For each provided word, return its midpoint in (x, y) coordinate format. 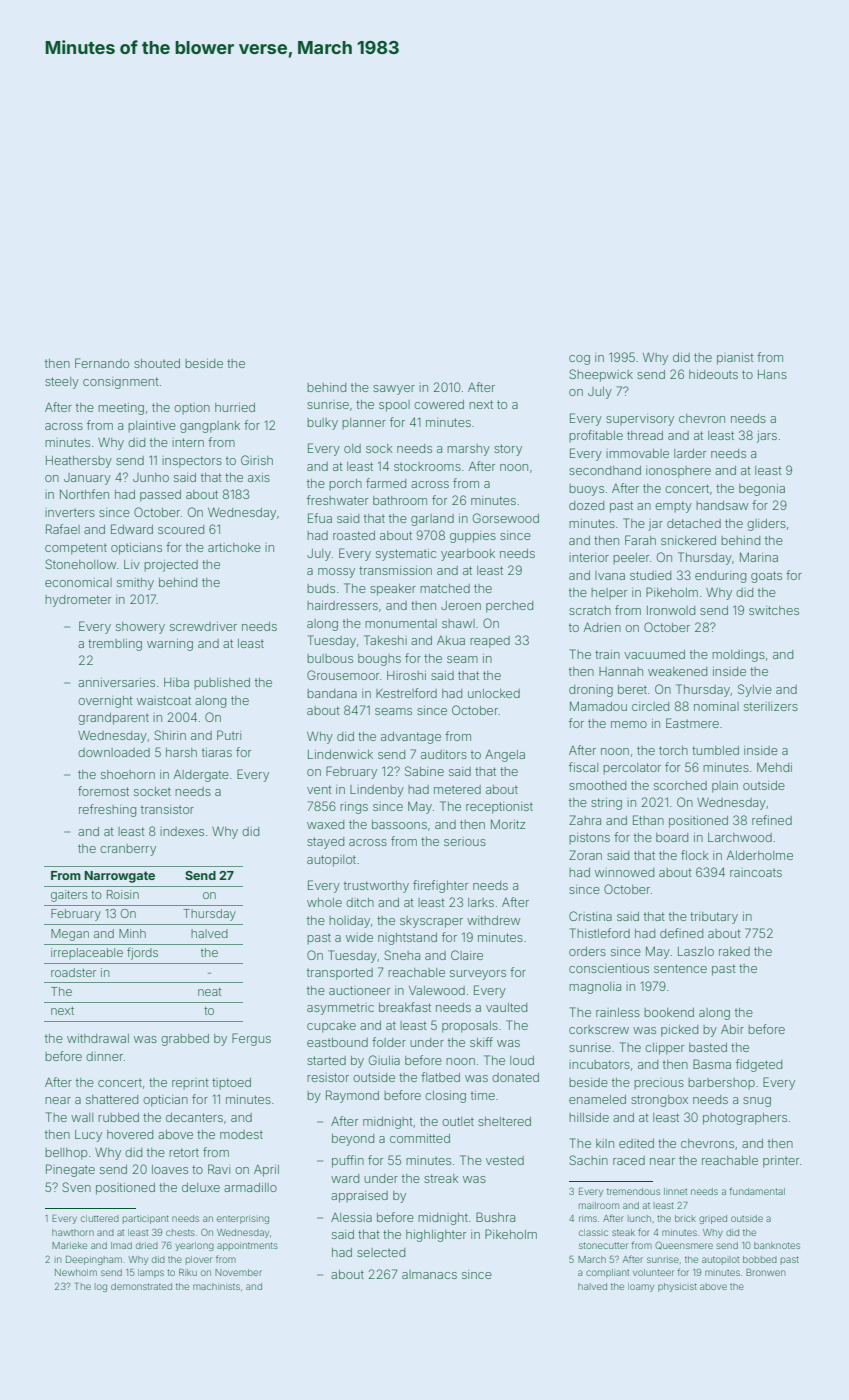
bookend (669, 1012)
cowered (439, 404)
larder (690, 453)
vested (505, 1160)
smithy (135, 584)
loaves (170, 1169)
